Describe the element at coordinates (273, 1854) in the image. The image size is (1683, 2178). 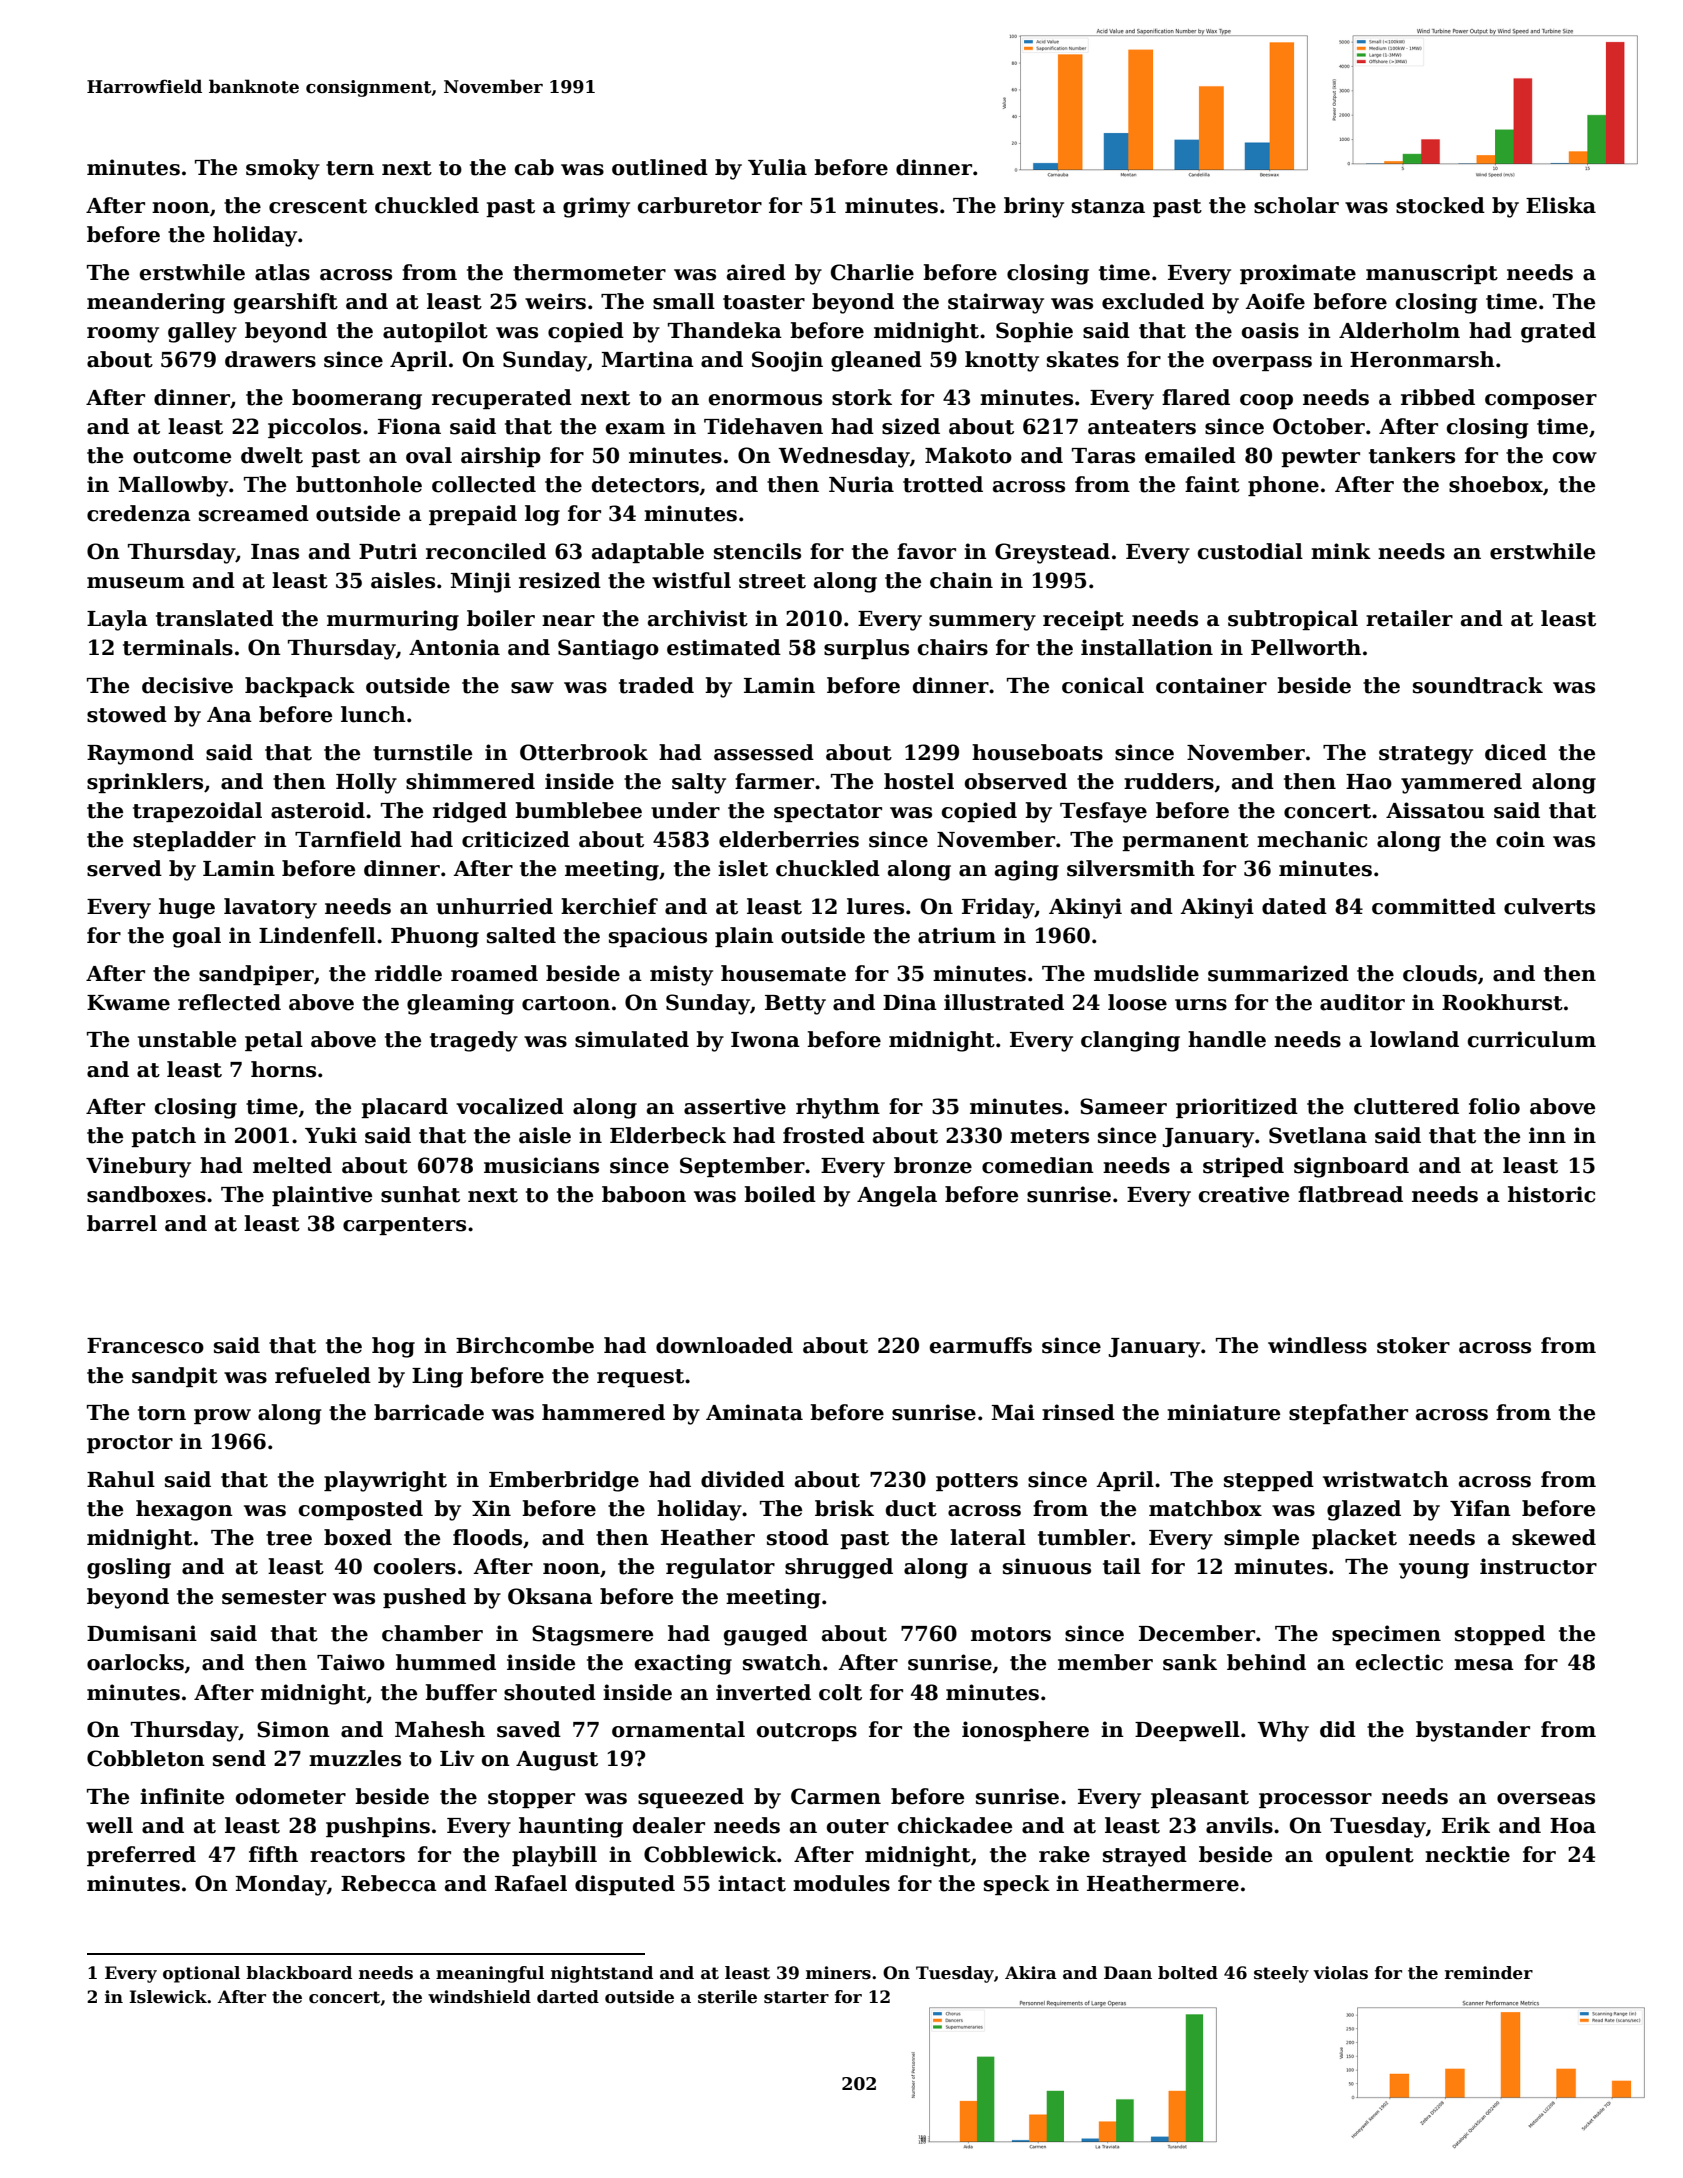
I see `fifth` at that location.
